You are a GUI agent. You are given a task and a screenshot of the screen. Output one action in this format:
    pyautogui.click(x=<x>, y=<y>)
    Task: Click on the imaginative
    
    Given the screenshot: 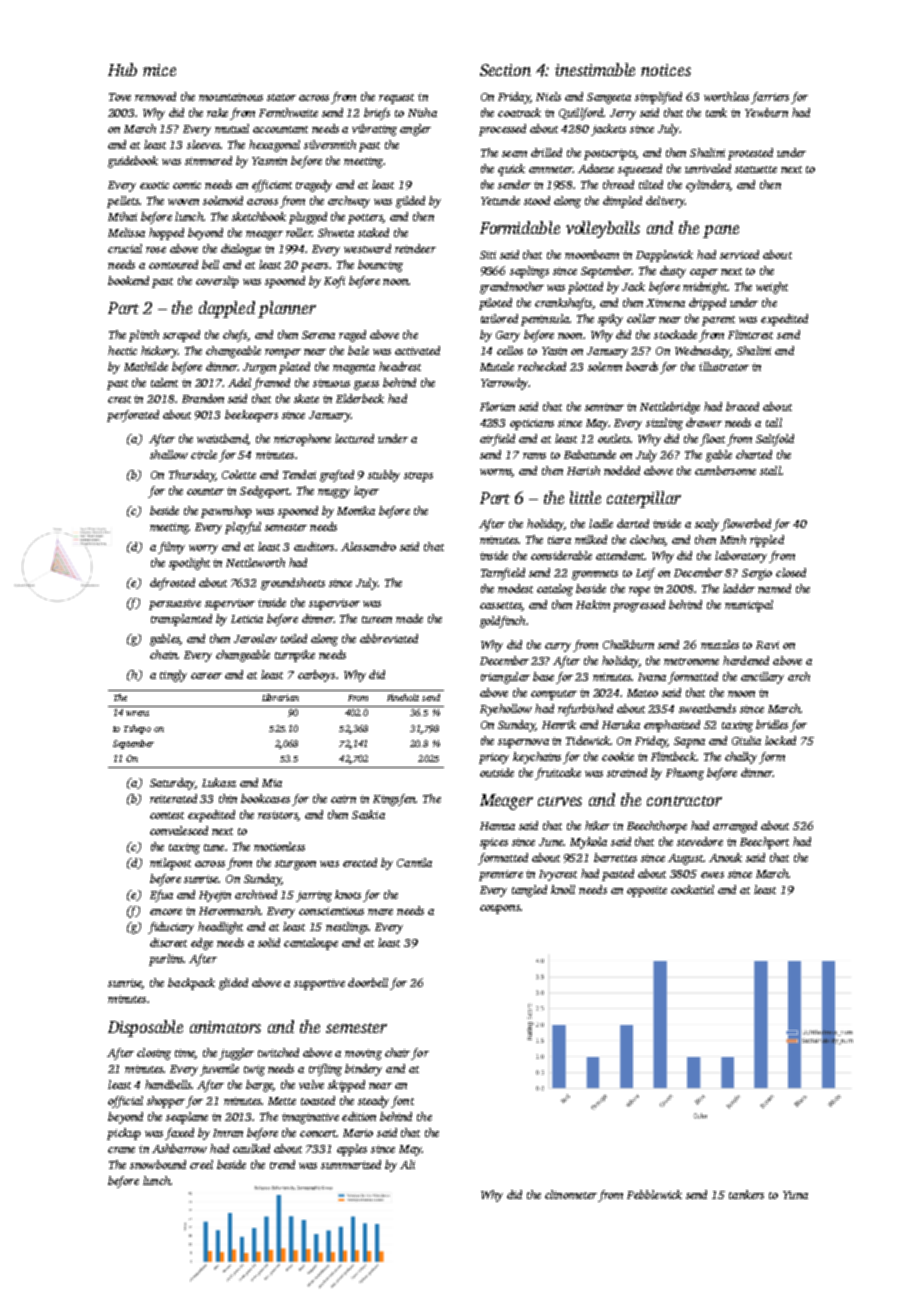 What is the action you would take?
    pyautogui.click(x=310, y=1118)
